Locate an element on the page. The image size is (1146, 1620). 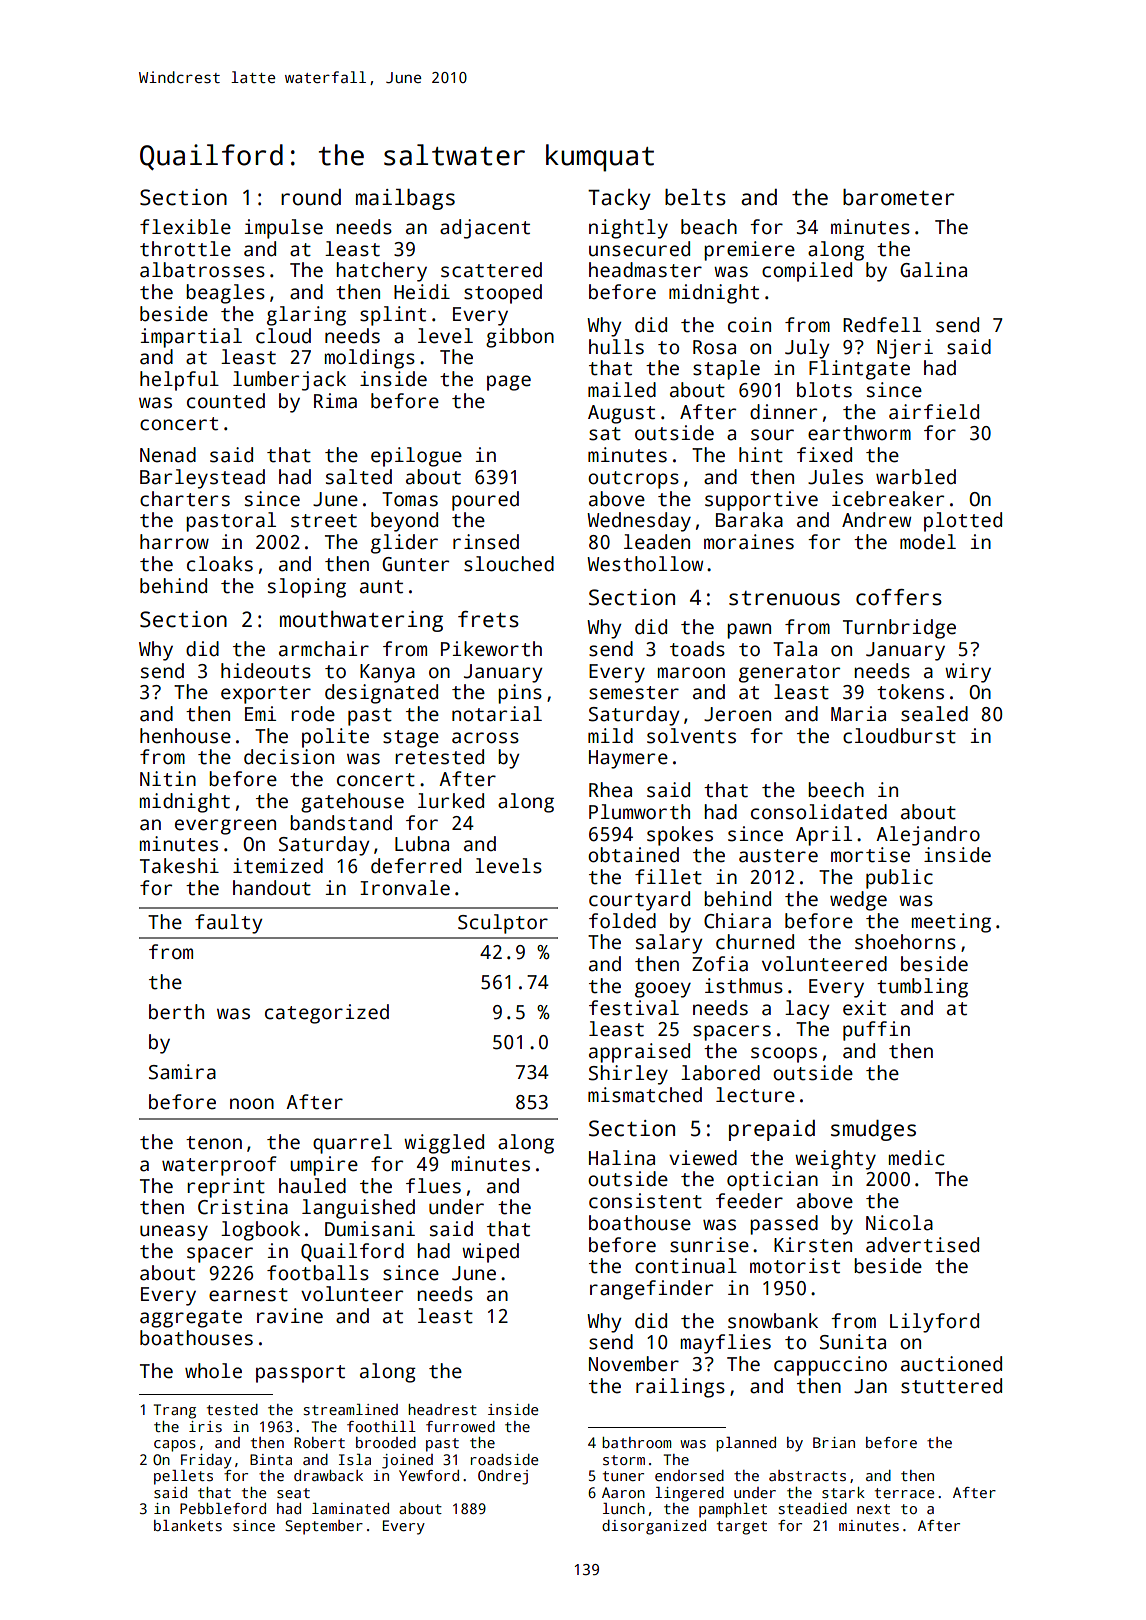
categorized is located at coordinates (327, 1014).
